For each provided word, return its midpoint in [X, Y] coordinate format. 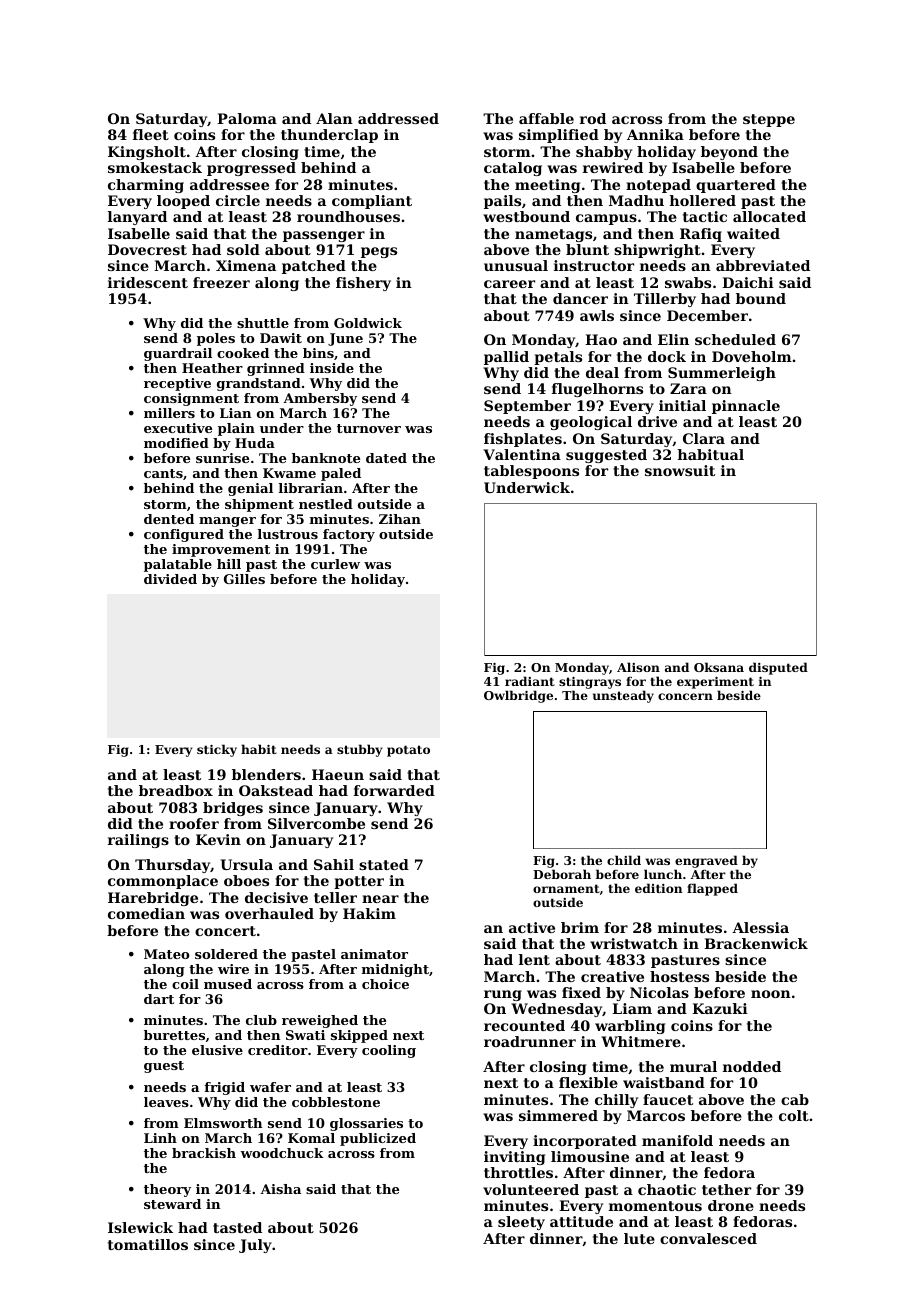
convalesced [708, 1238]
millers [169, 413]
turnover [369, 428]
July [255, 1246]
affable [546, 118]
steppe [769, 120]
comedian [146, 913]
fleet [151, 134]
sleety [521, 1223]
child [624, 860]
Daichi [748, 282]
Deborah [562, 874]
